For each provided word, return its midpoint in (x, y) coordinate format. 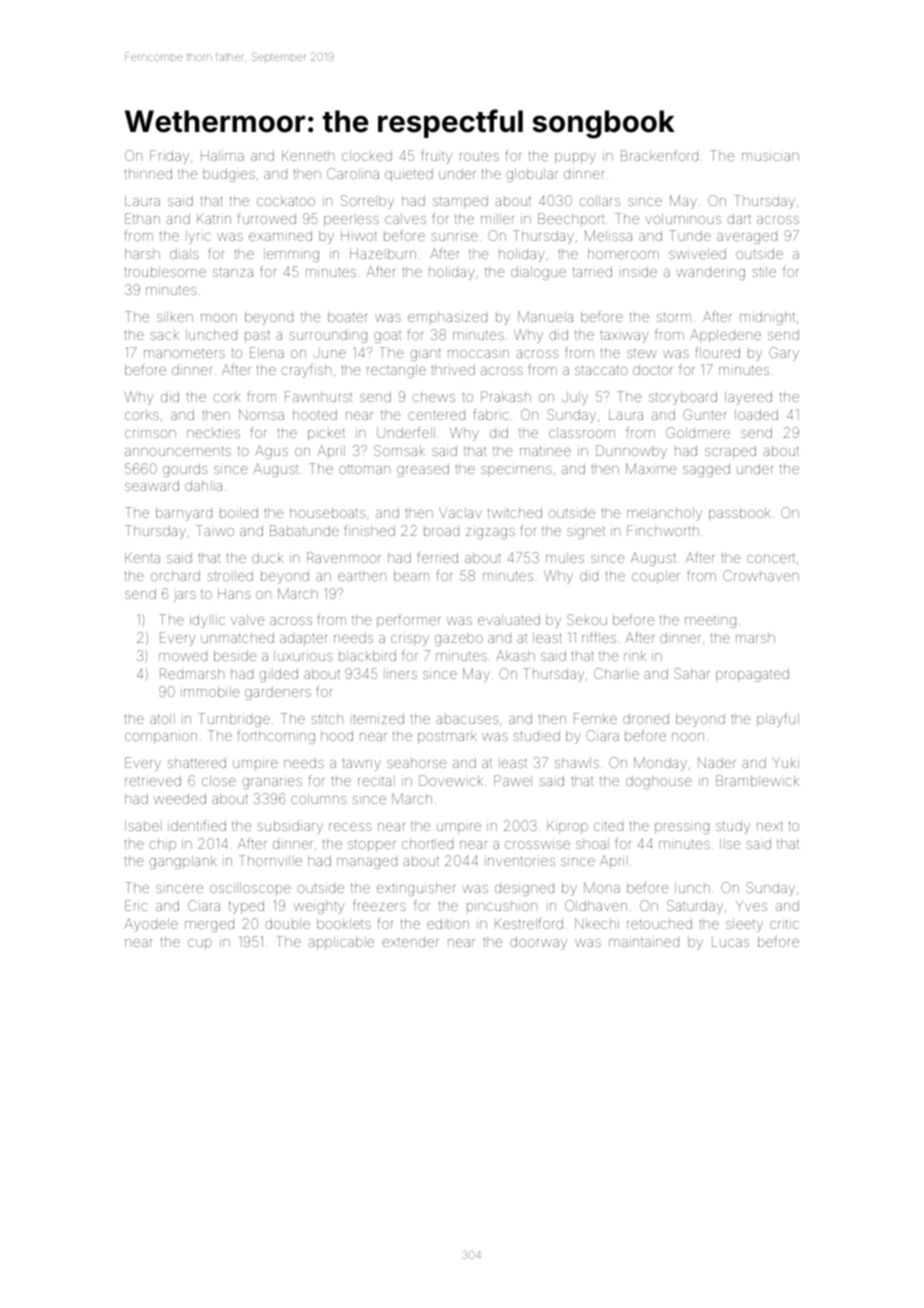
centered (436, 415)
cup (200, 944)
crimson (150, 434)
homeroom (623, 254)
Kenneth (308, 155)
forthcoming (276, 737)
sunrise (454, 235)
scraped (730, 452)
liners (400, 673)
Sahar (692, 673)
